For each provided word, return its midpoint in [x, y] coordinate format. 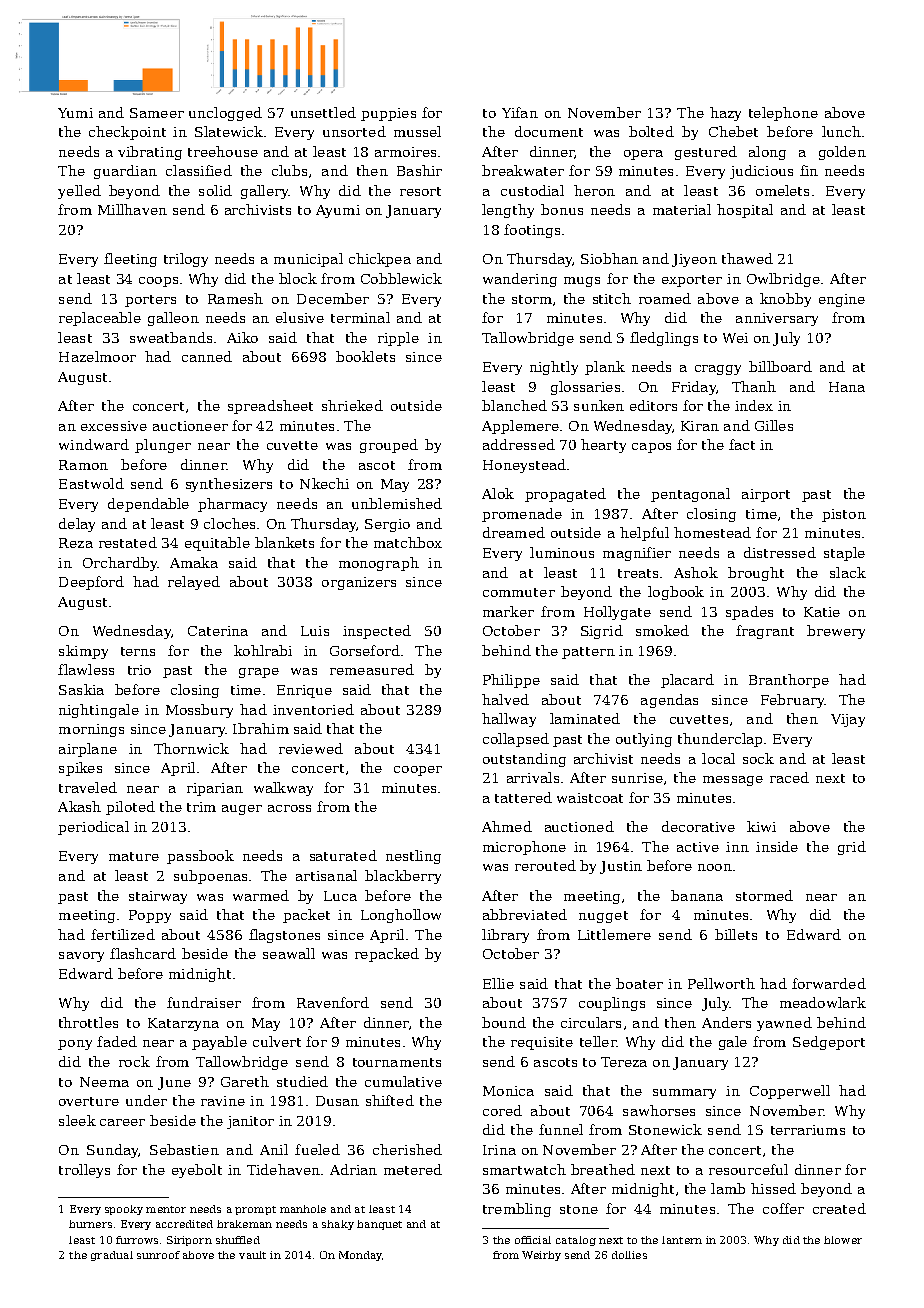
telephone [783, 114]
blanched [514, 405]
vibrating [150, 153]
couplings [612, 1004]
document [549, 131]
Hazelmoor [97, 356]
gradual [112, 1256]
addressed [519, 444]
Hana [847, 387]
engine [842, 300]
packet [306, 916]
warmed [261, 895]
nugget [603, 917]
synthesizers [229, 485]
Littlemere [614, 934]
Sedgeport [829, 1043]
